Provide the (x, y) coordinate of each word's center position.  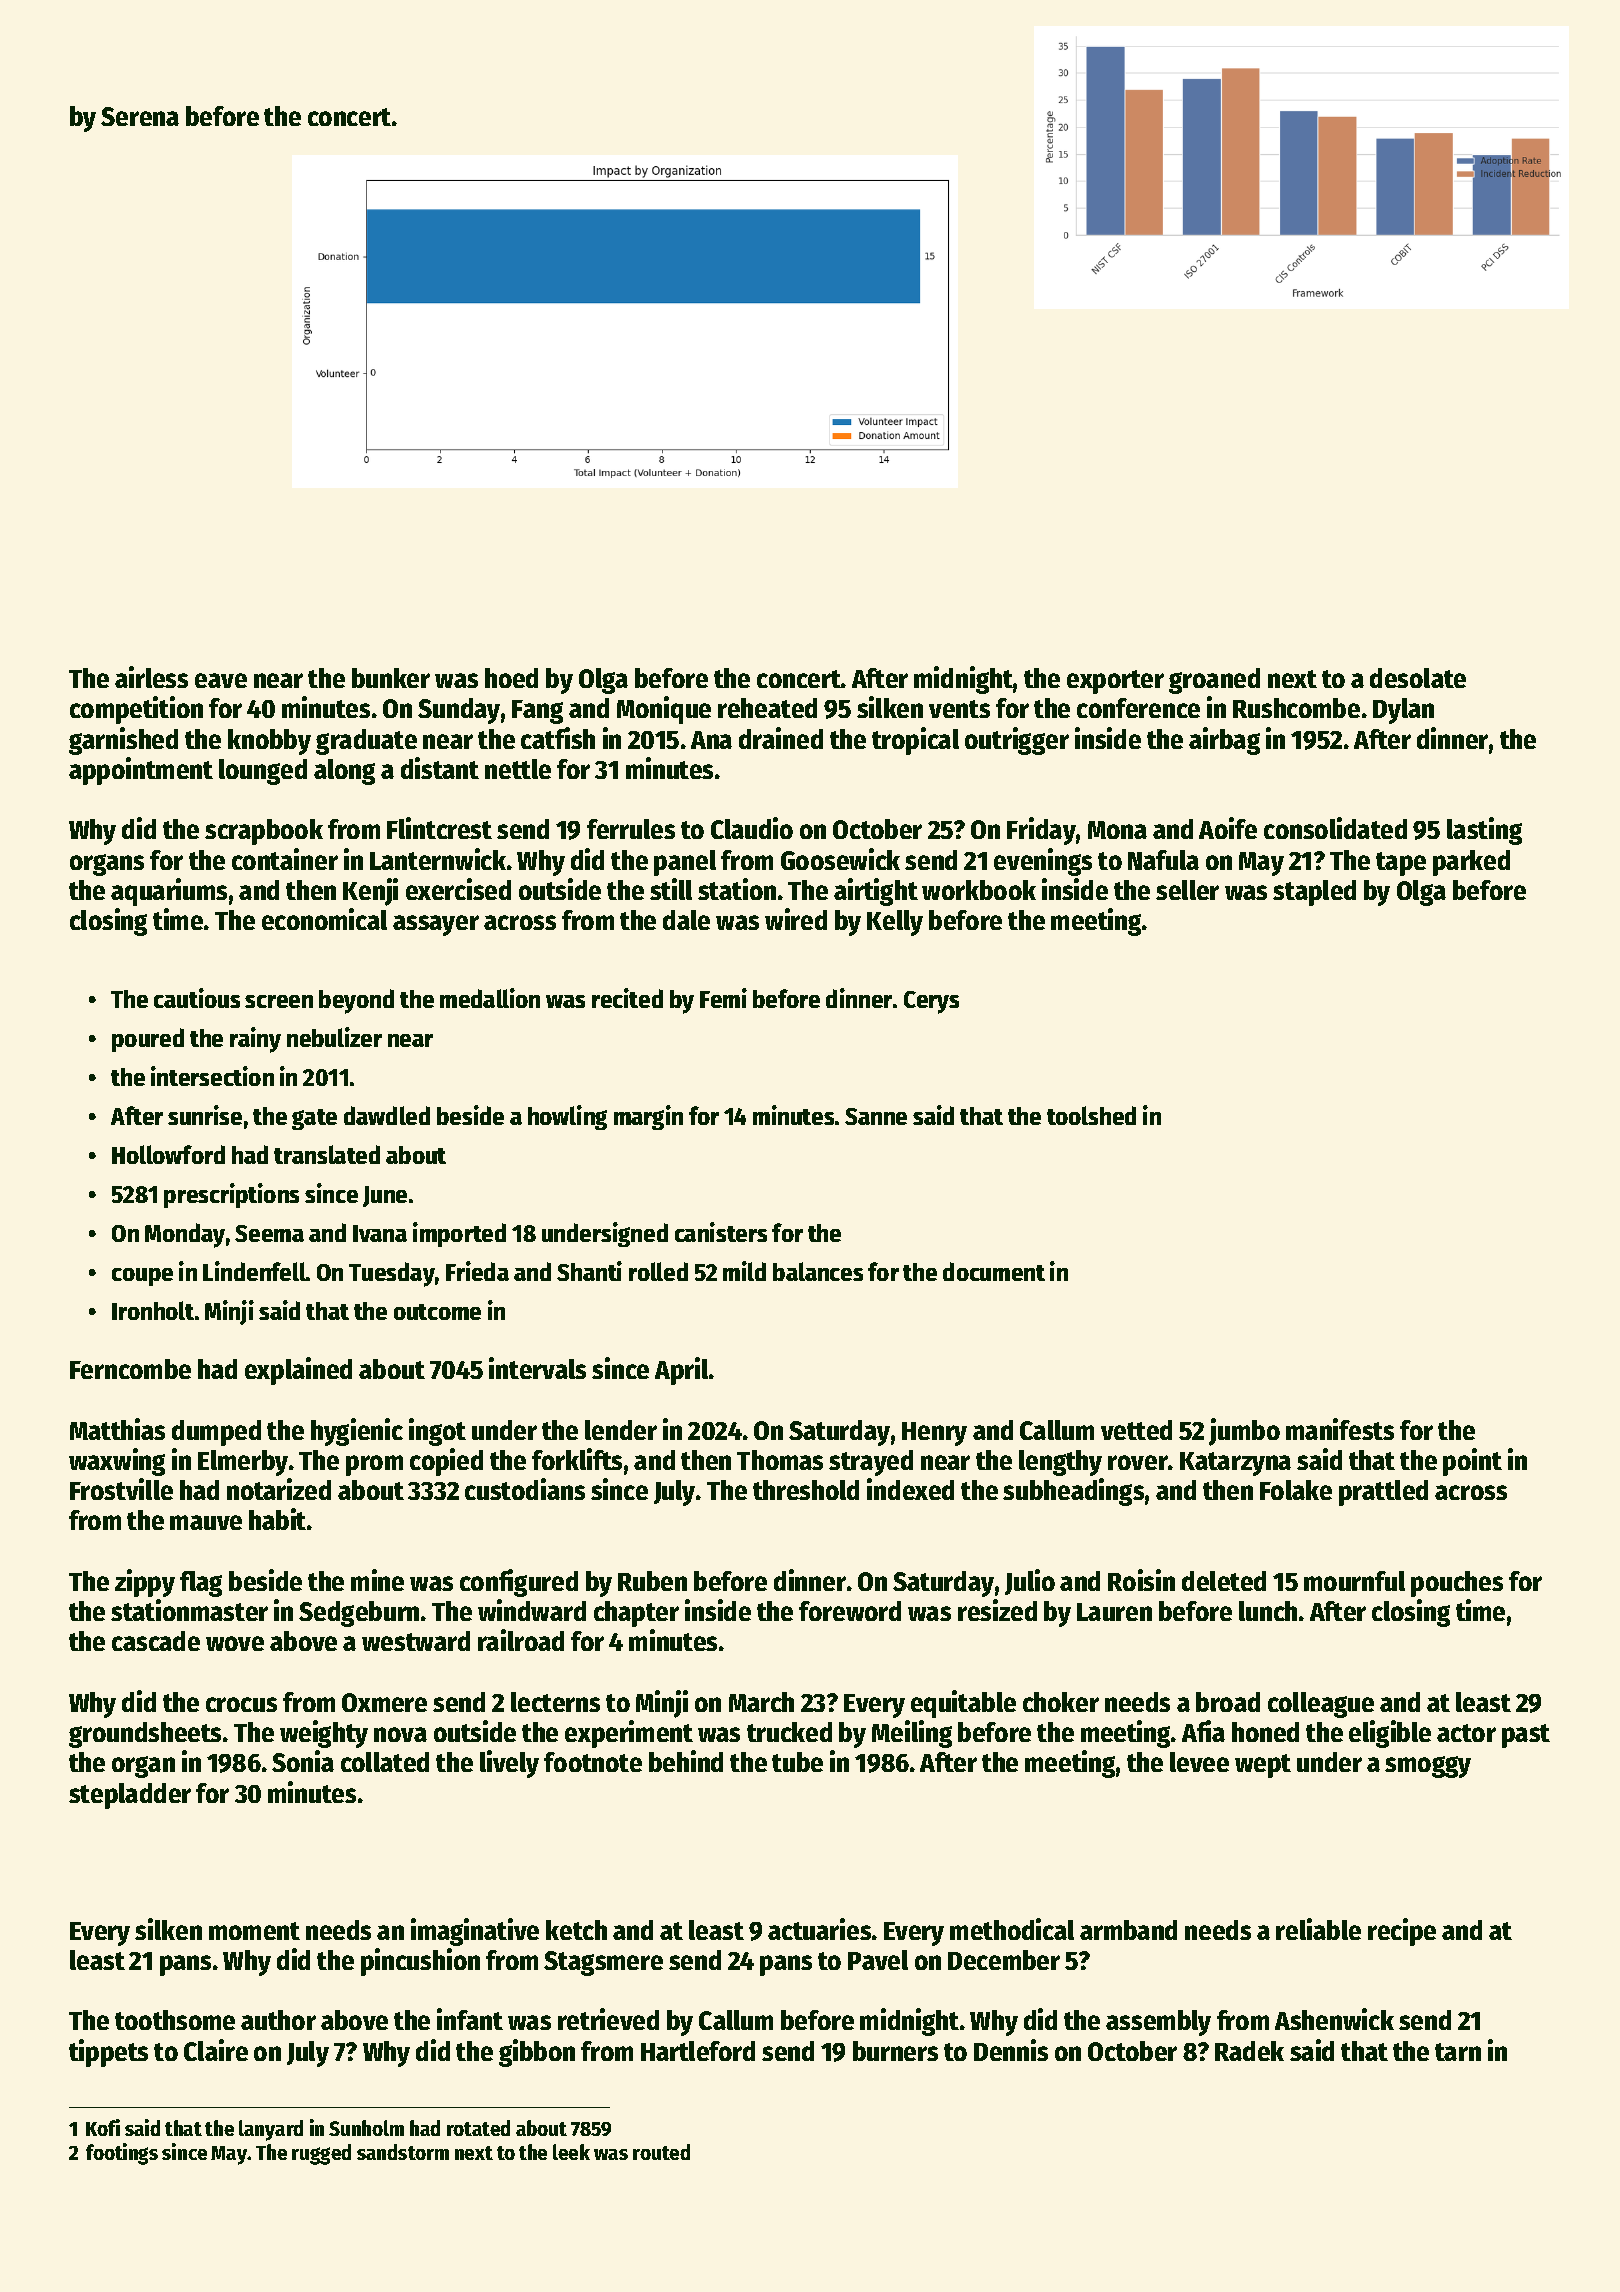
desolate (1418, 678)
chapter (636, 1614)
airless (151, 677)
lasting (1484, 831)
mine (377, 1580)
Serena (140, 116)
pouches (1457, 1584)
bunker (391, 678)
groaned (1214, 681)
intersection (212, 1076)
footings (122, 2154)
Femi (723, 998)
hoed (511, 678)
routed (661, 2152)
